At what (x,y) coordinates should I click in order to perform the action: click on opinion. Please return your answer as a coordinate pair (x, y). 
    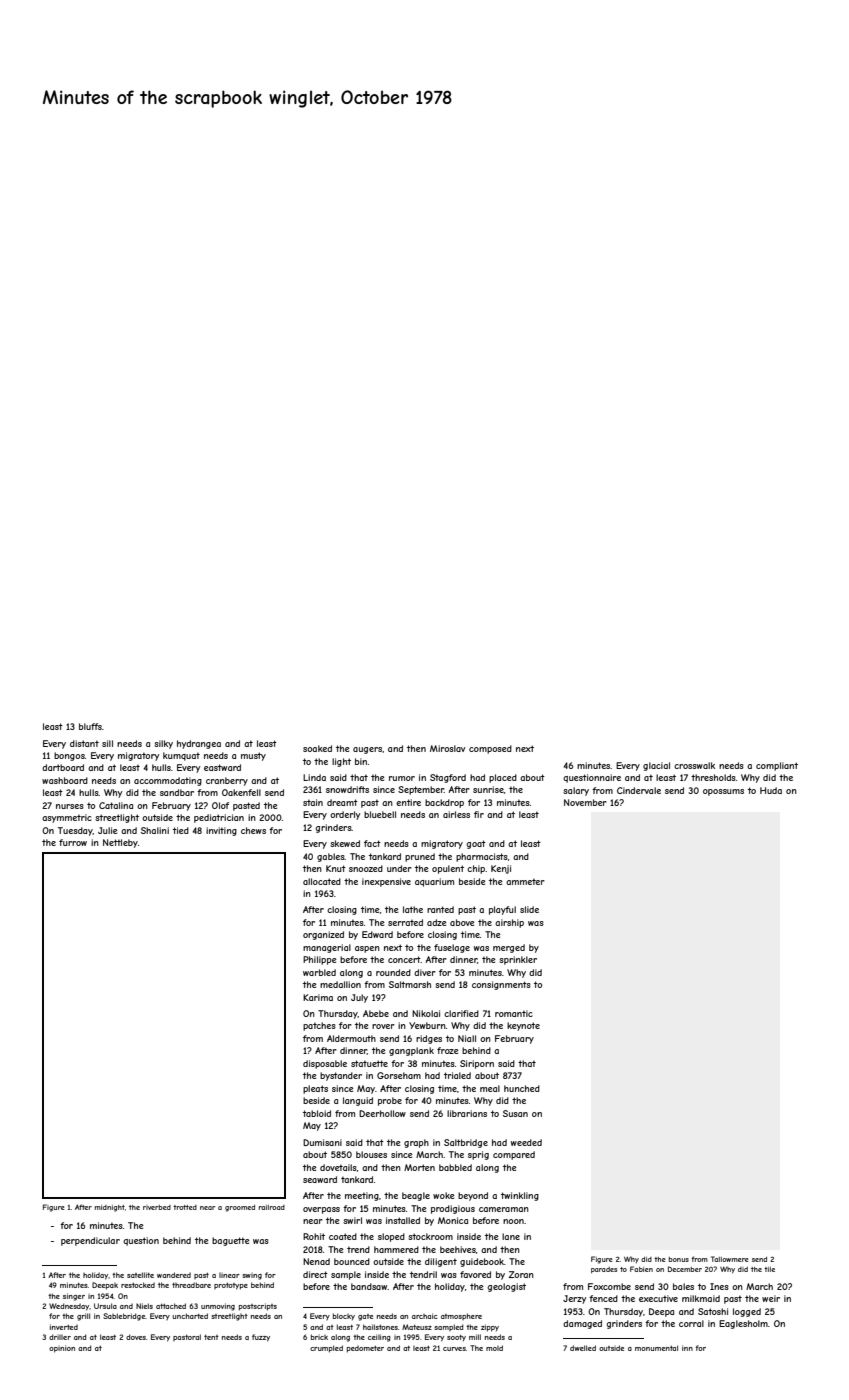
    Looking at the image, I should click on (62, 1349).
